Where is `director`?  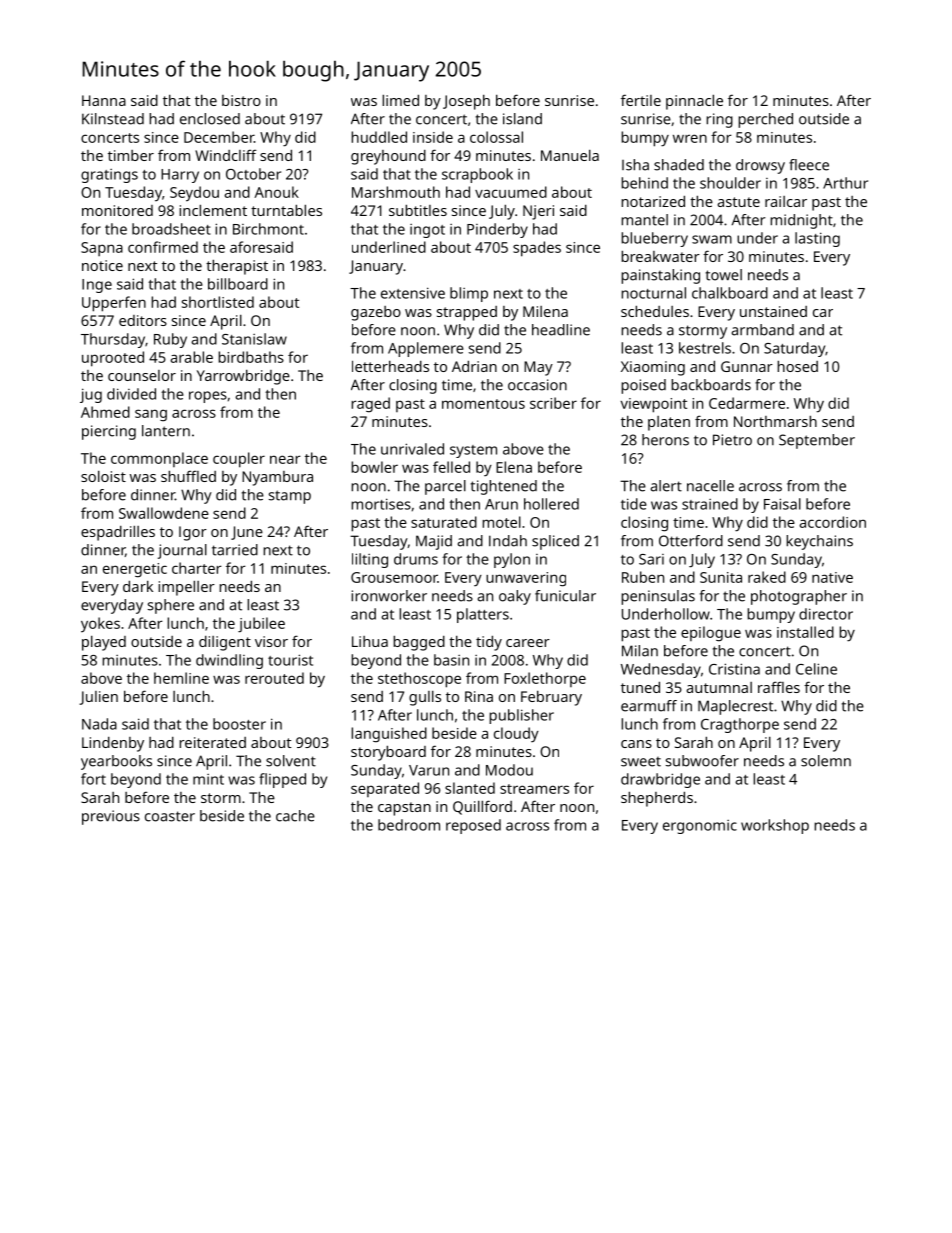
director is located at coordinates (826, 614).
